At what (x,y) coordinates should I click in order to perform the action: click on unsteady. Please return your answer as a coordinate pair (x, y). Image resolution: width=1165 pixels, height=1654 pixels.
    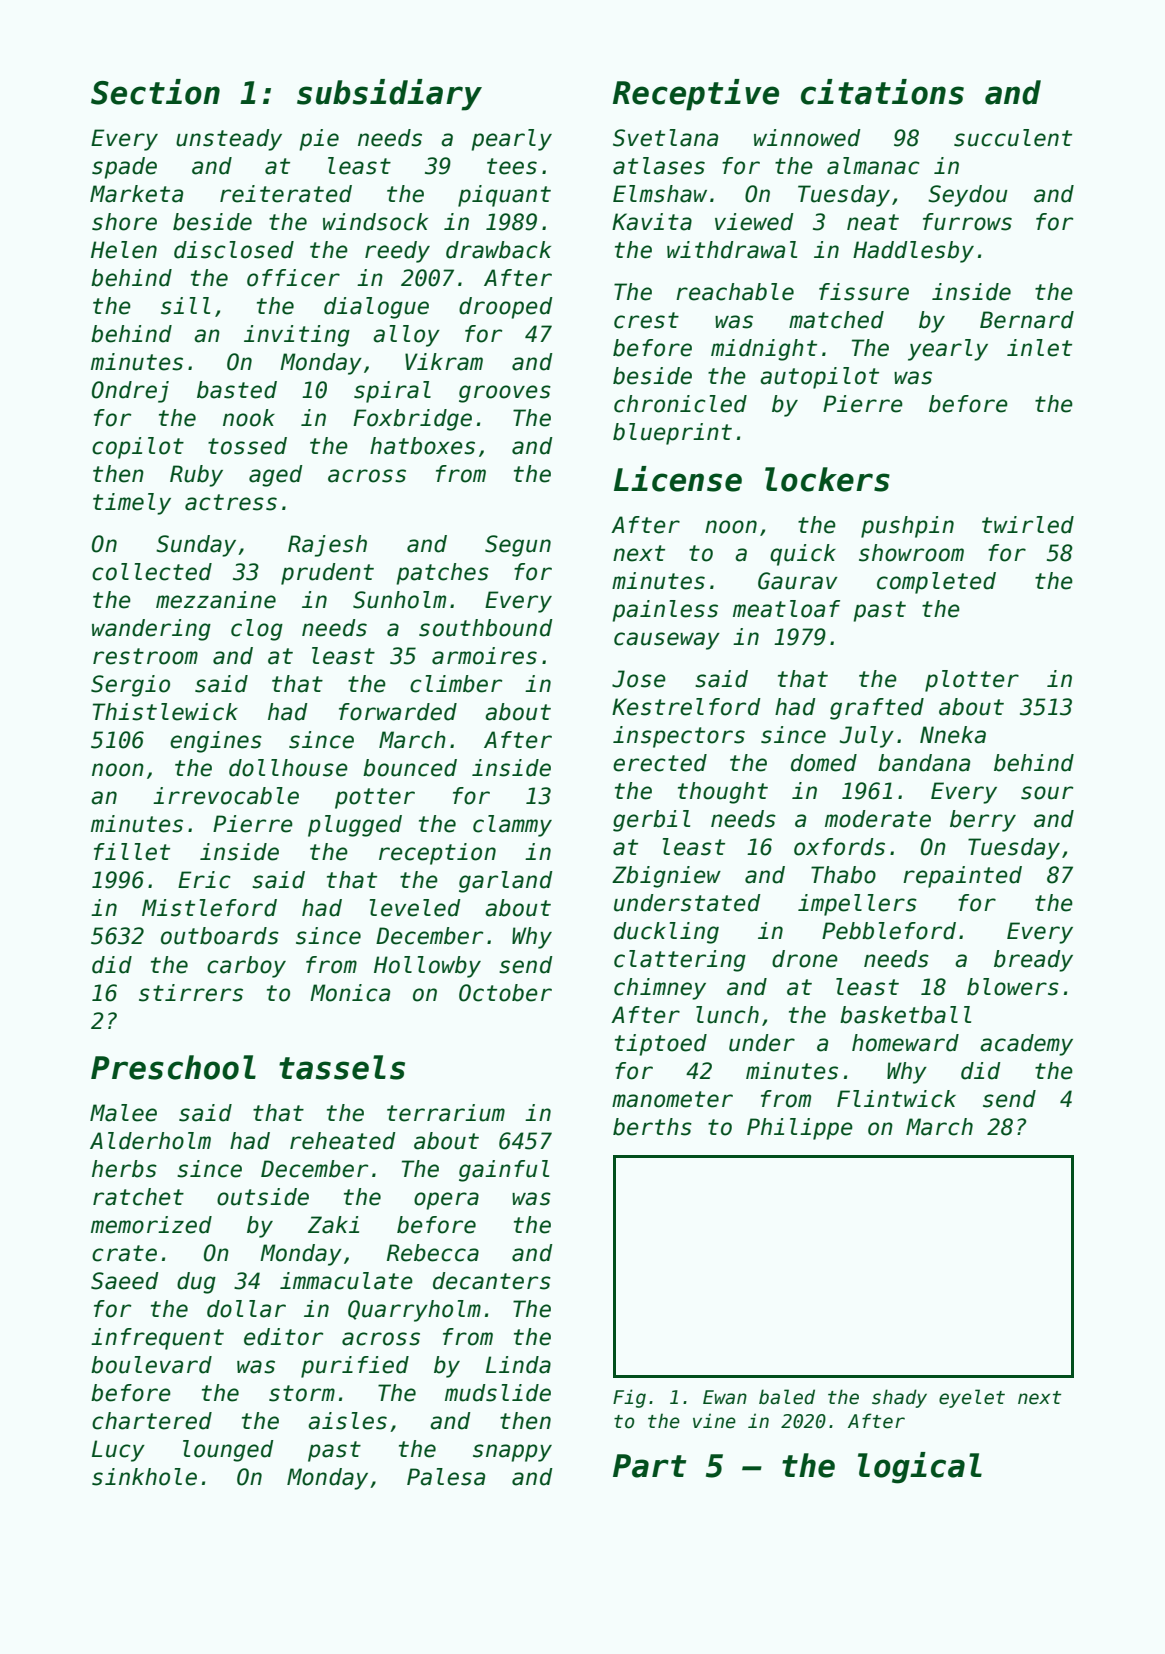
    Looking at the image, I should click on (229, 140).
